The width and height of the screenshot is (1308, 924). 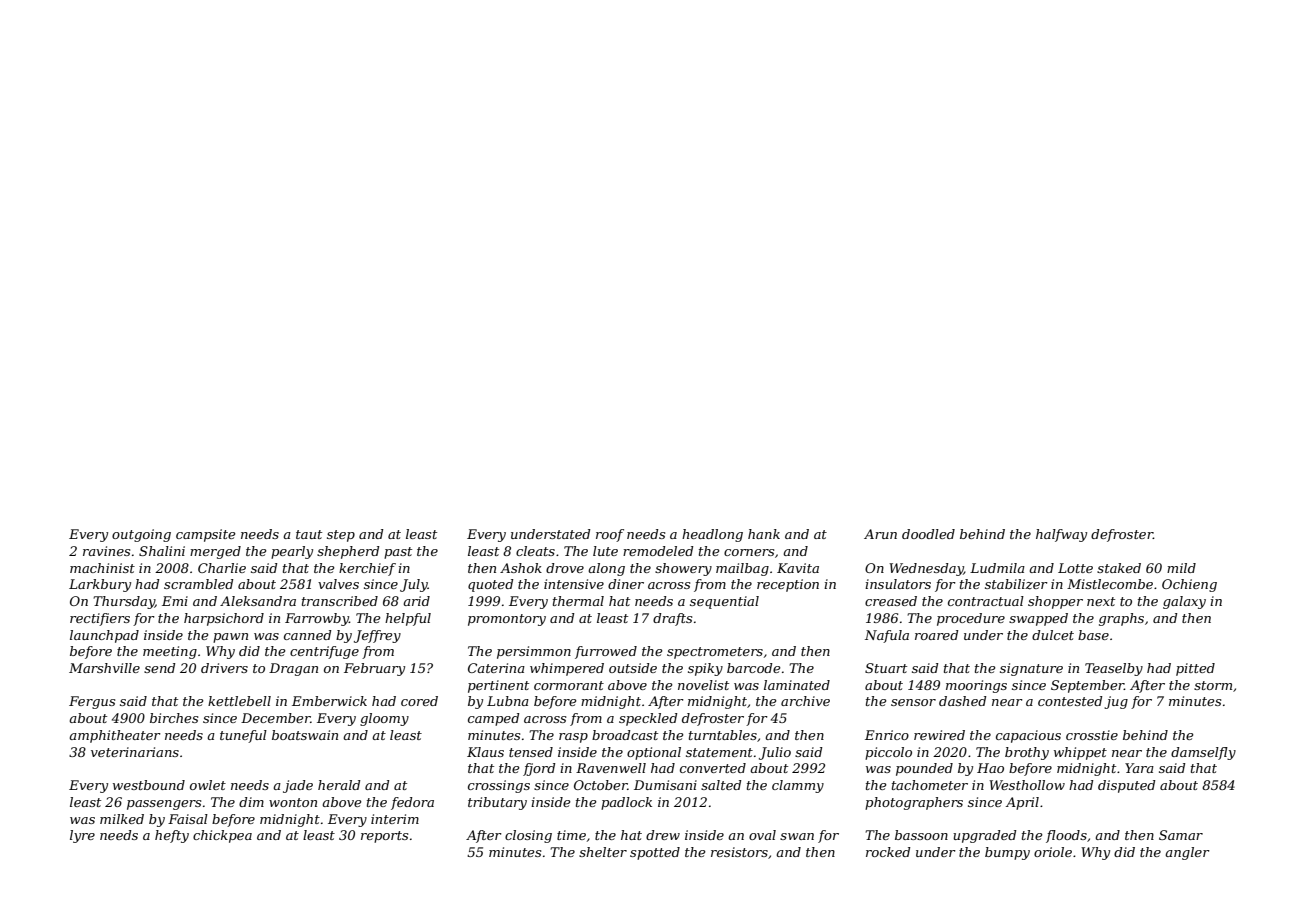 I want to click on angler, so click(x=1187, y=853).
